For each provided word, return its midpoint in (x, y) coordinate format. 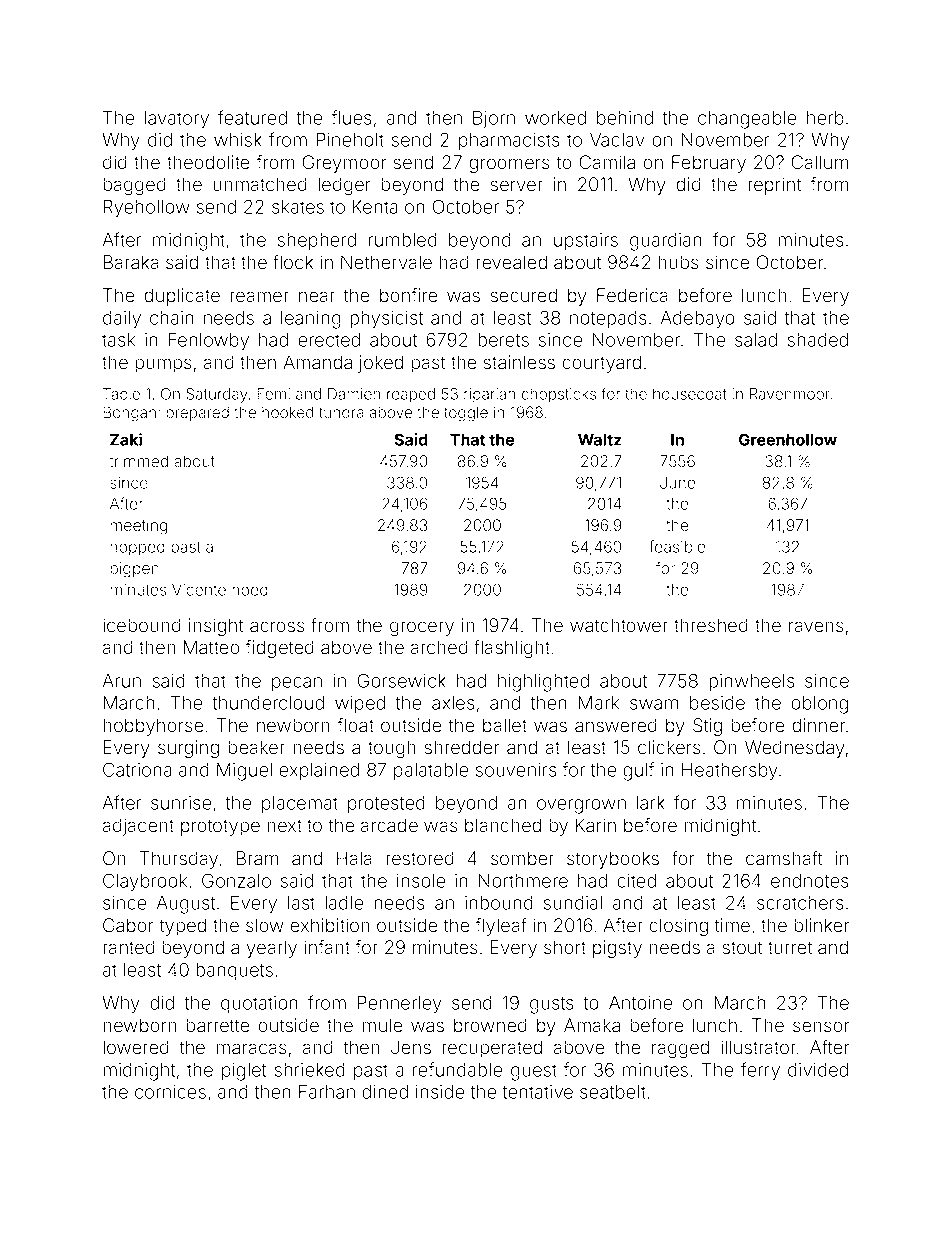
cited (636, 881)
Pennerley (400, 1005)
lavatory (177, 120)
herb (825, 118)
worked (555, 118)
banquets (234, 971)
